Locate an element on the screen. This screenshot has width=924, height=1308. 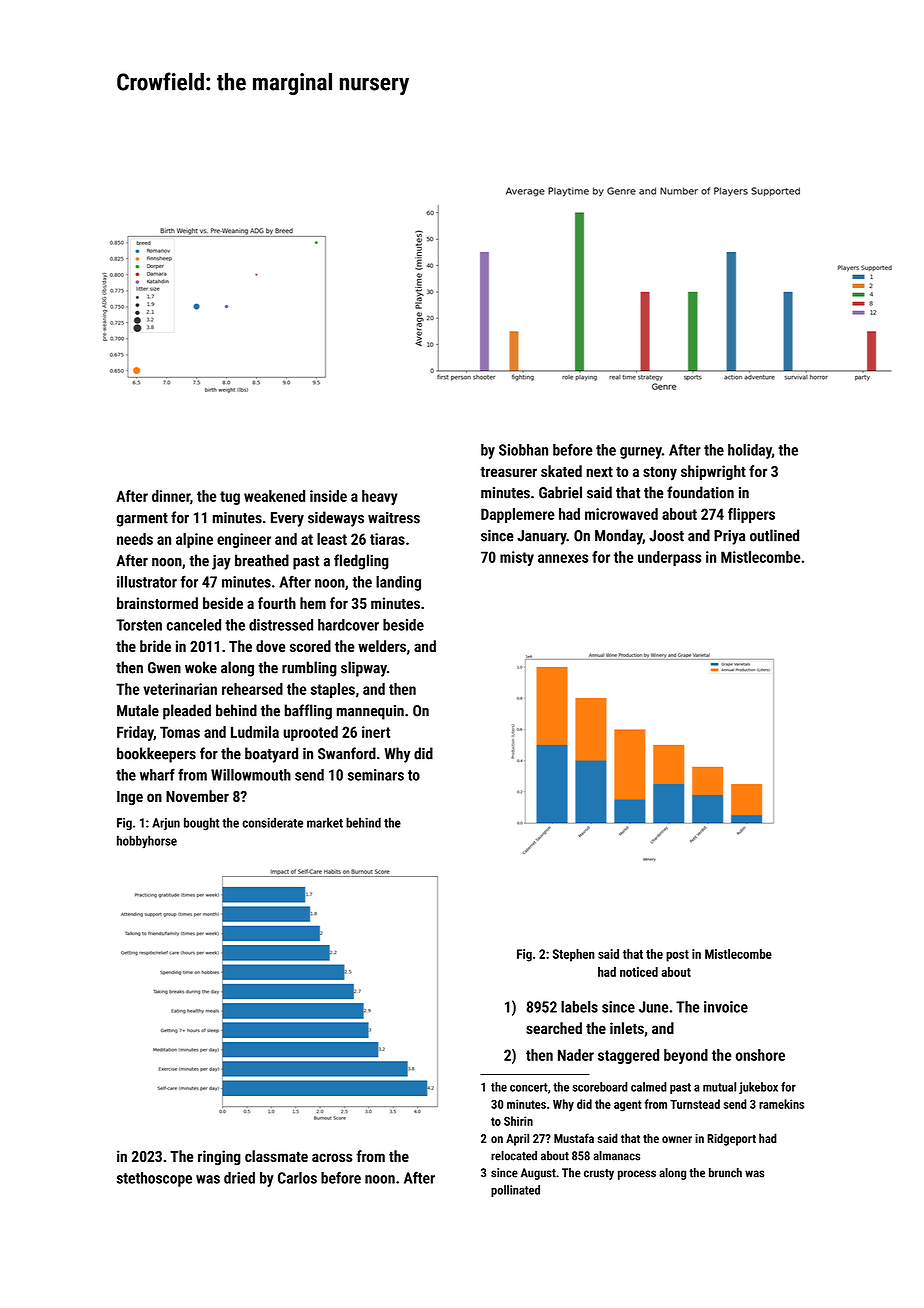
brunch is located at coordinates (725, 1173).
